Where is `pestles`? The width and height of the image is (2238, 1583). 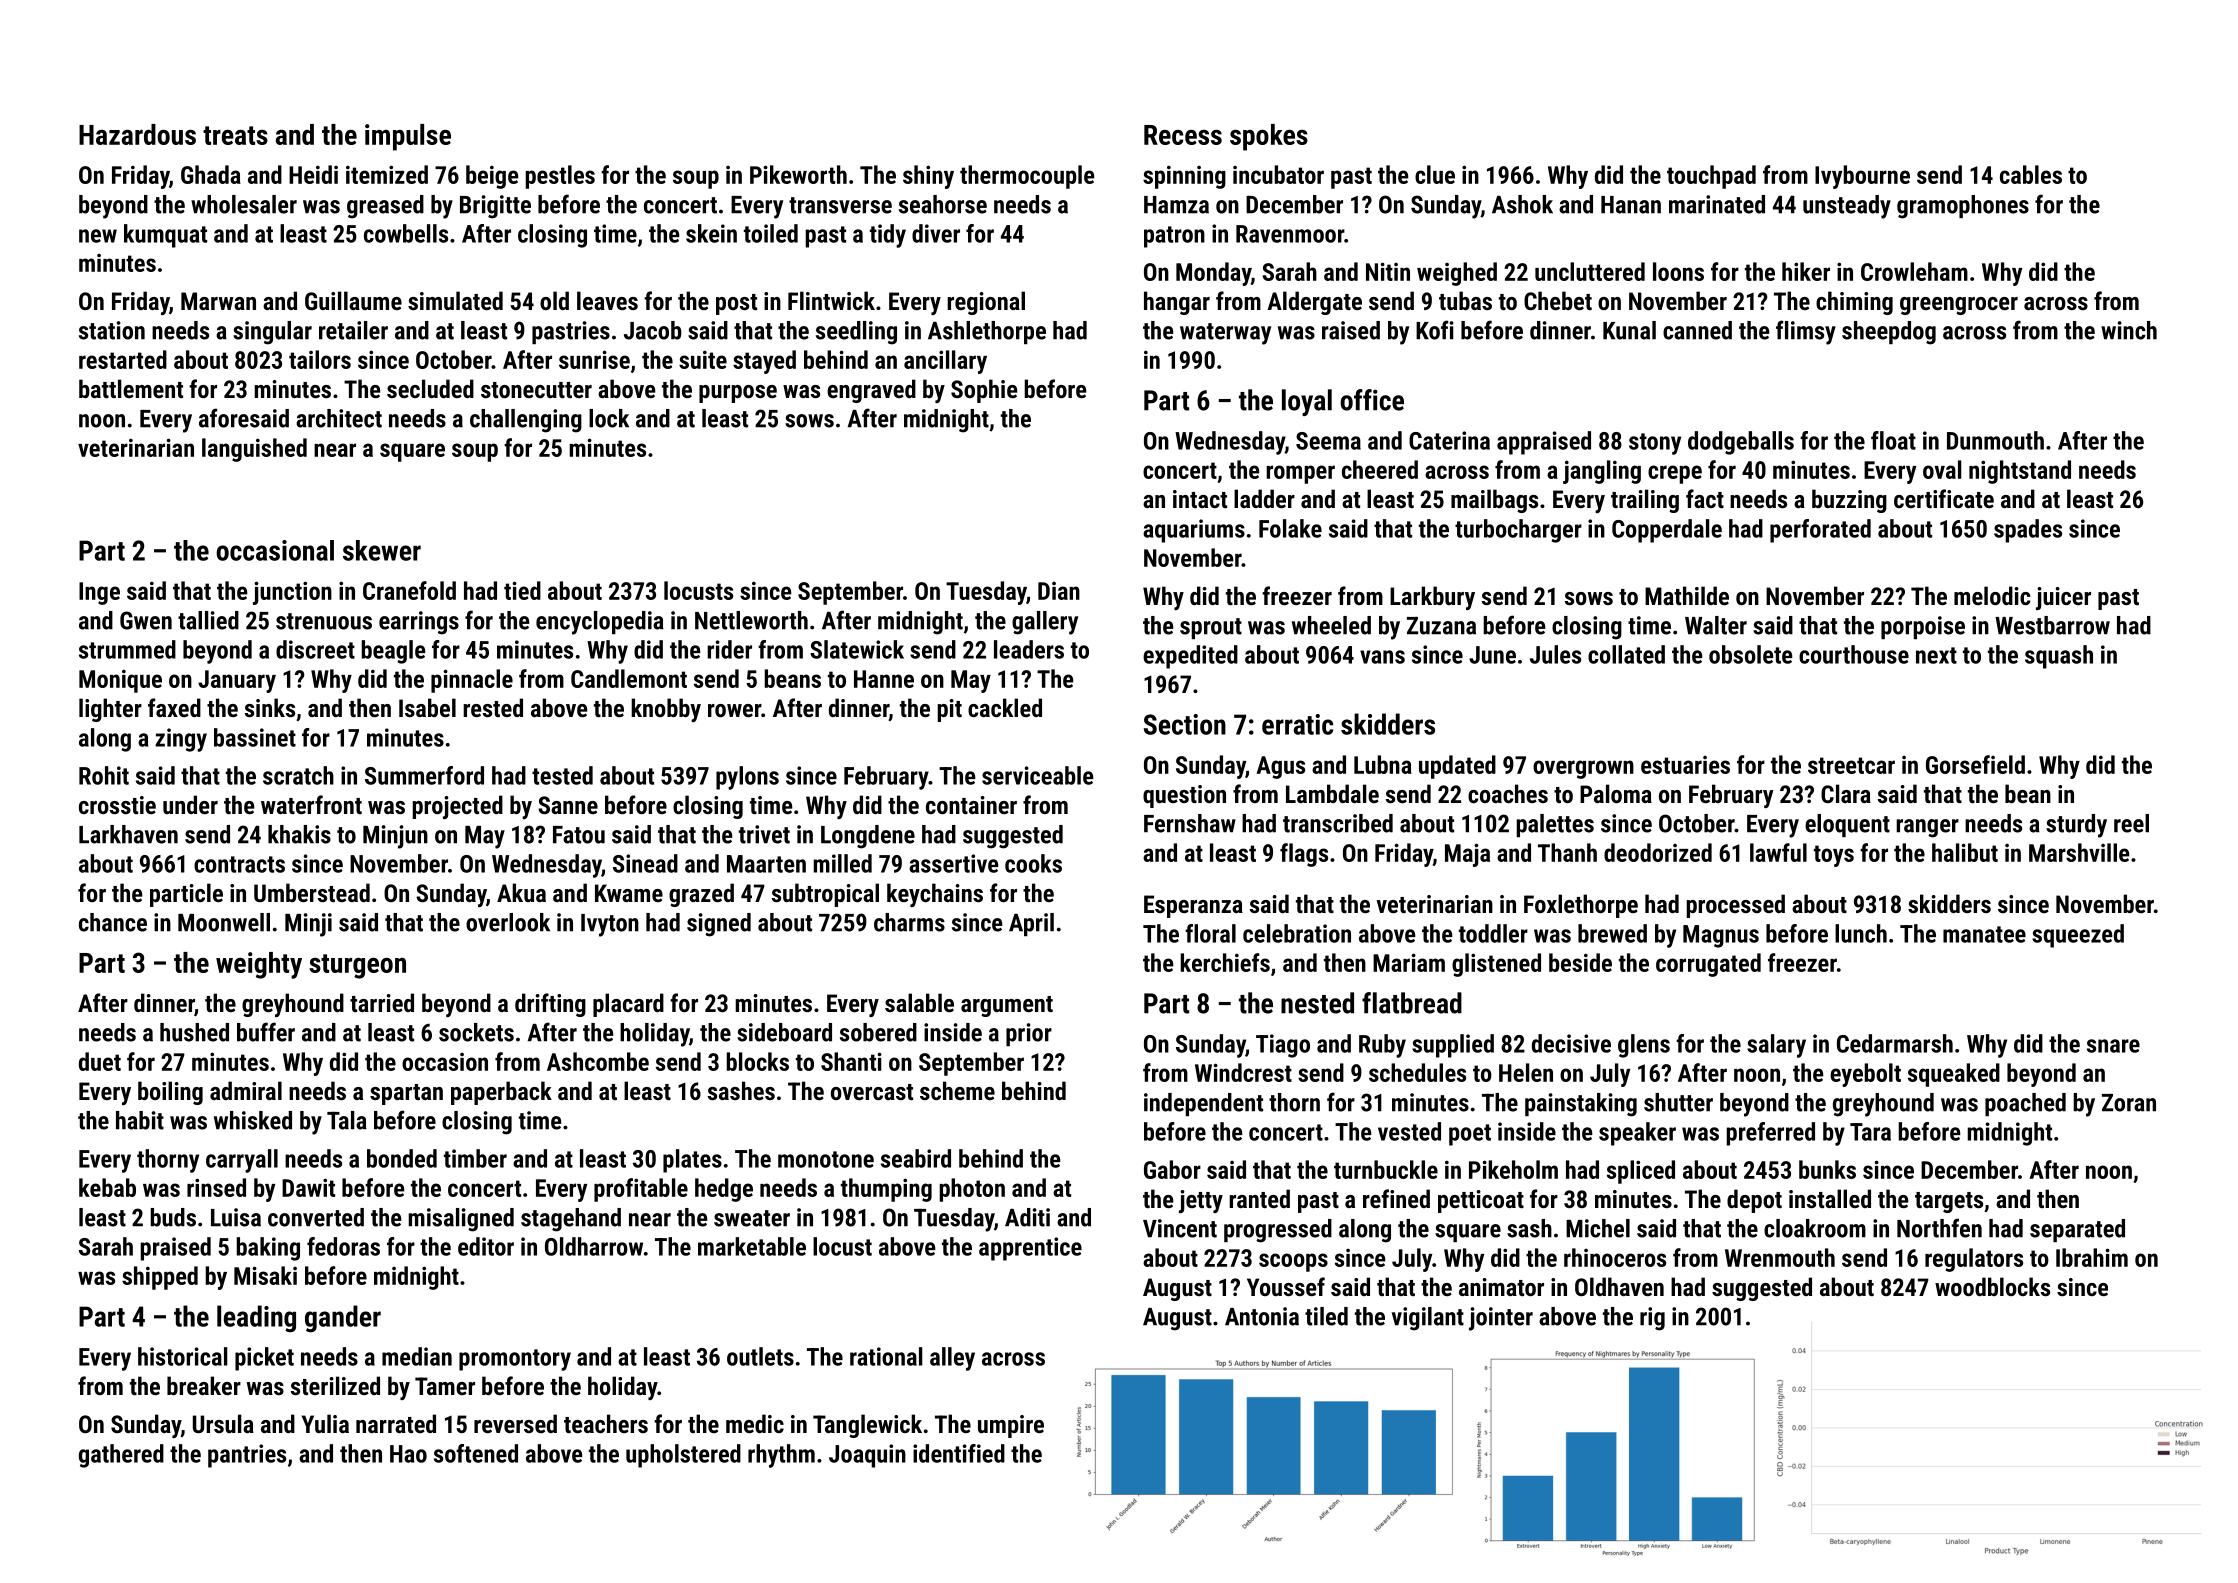
pestles is located at coordinates (560, 177).
